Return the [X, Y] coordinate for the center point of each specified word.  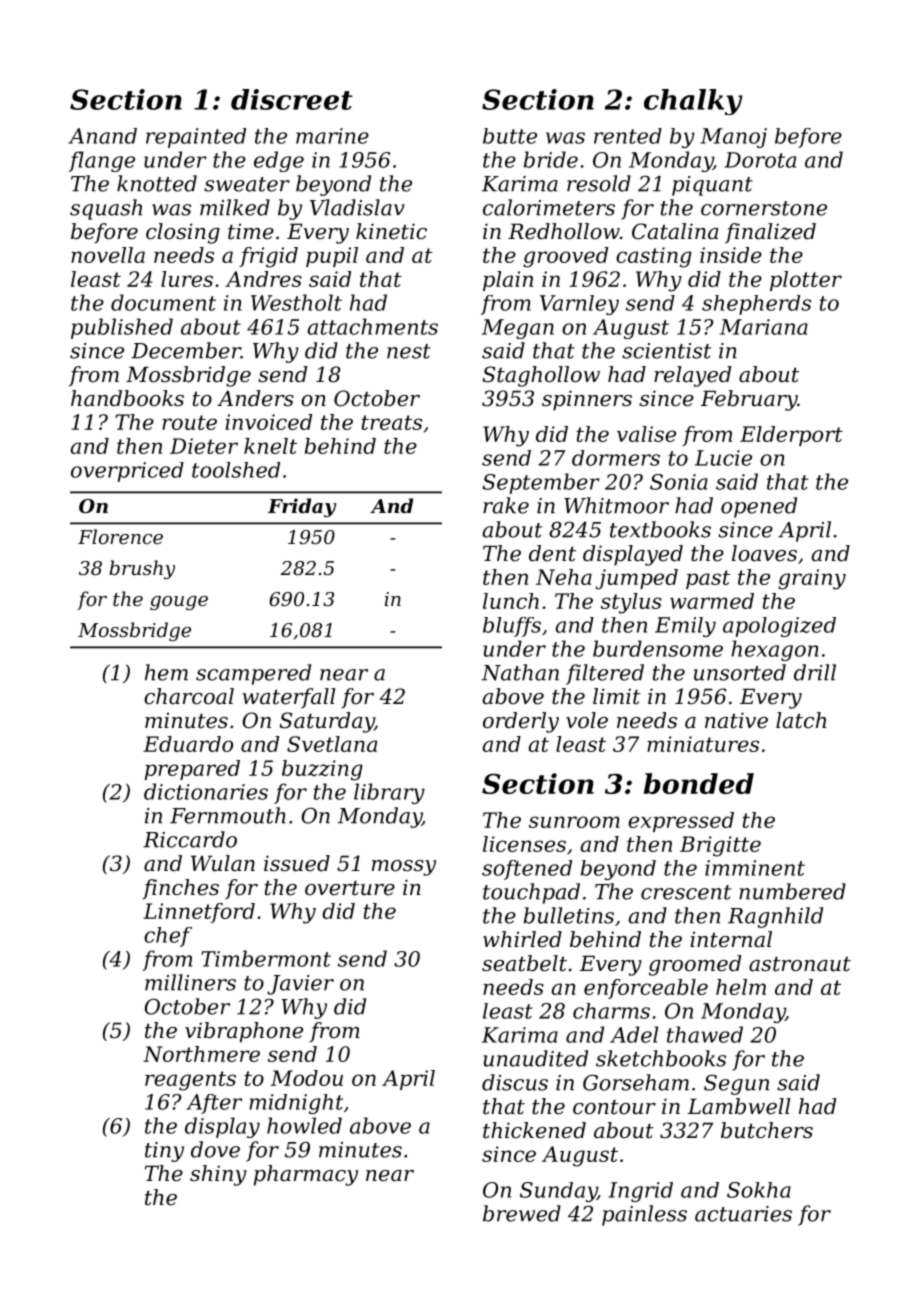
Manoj [733, 138]
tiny [164, 1152]
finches [180, 889]
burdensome [658, 648]
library [389, 793]
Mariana [764, 327]
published [122, 328]
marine [332, 136]
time [251, 231]
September [541, 483]
